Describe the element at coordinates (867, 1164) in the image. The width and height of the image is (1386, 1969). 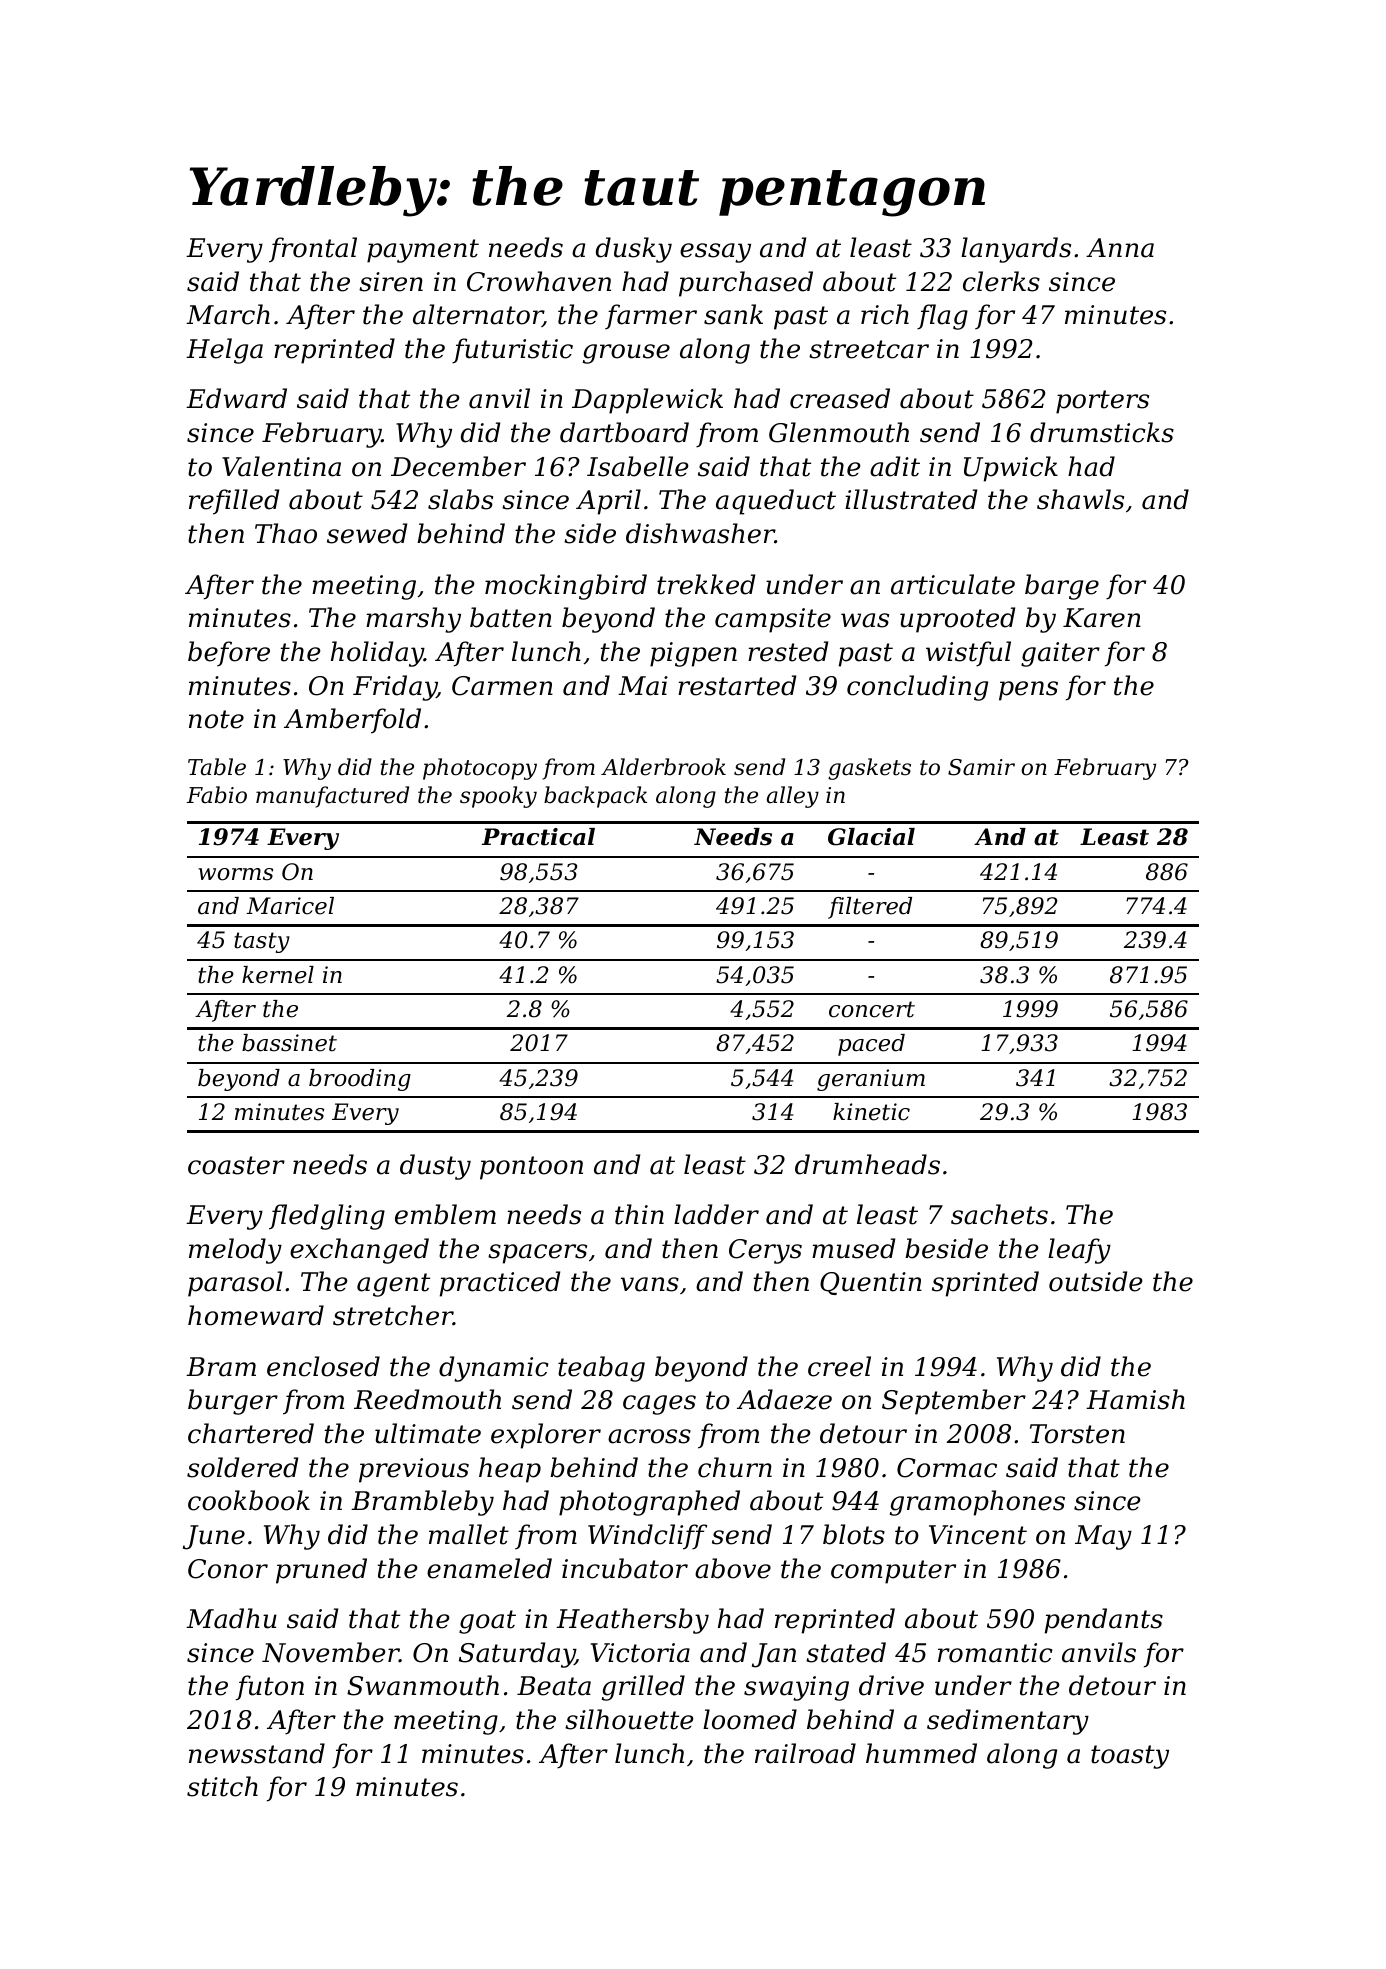
I see `drumheads` at that location.
